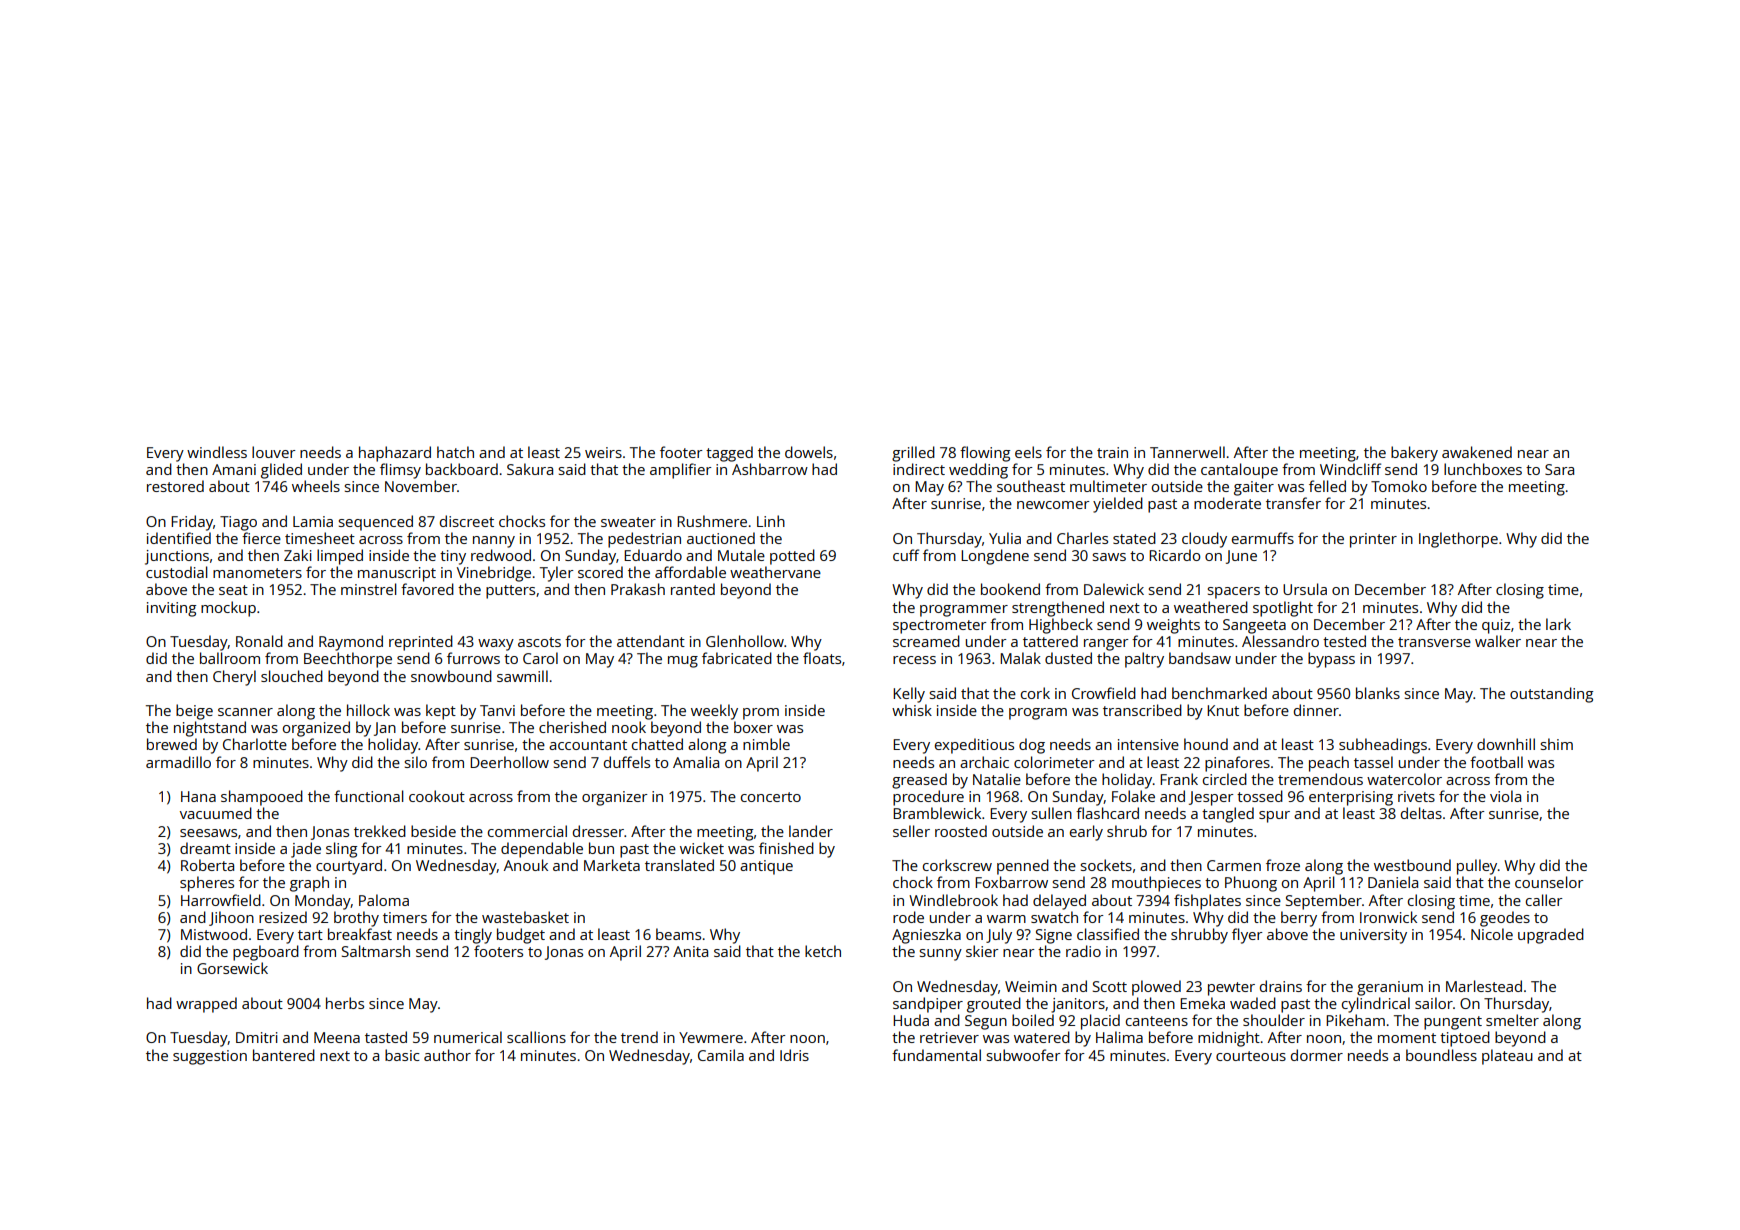 Image resolution: width=1740 pixels, height=1230 pixels. What do you see at coordinates (1234, 865) in the document?
I see `Carmen` at bounding box center [1234, 865].
